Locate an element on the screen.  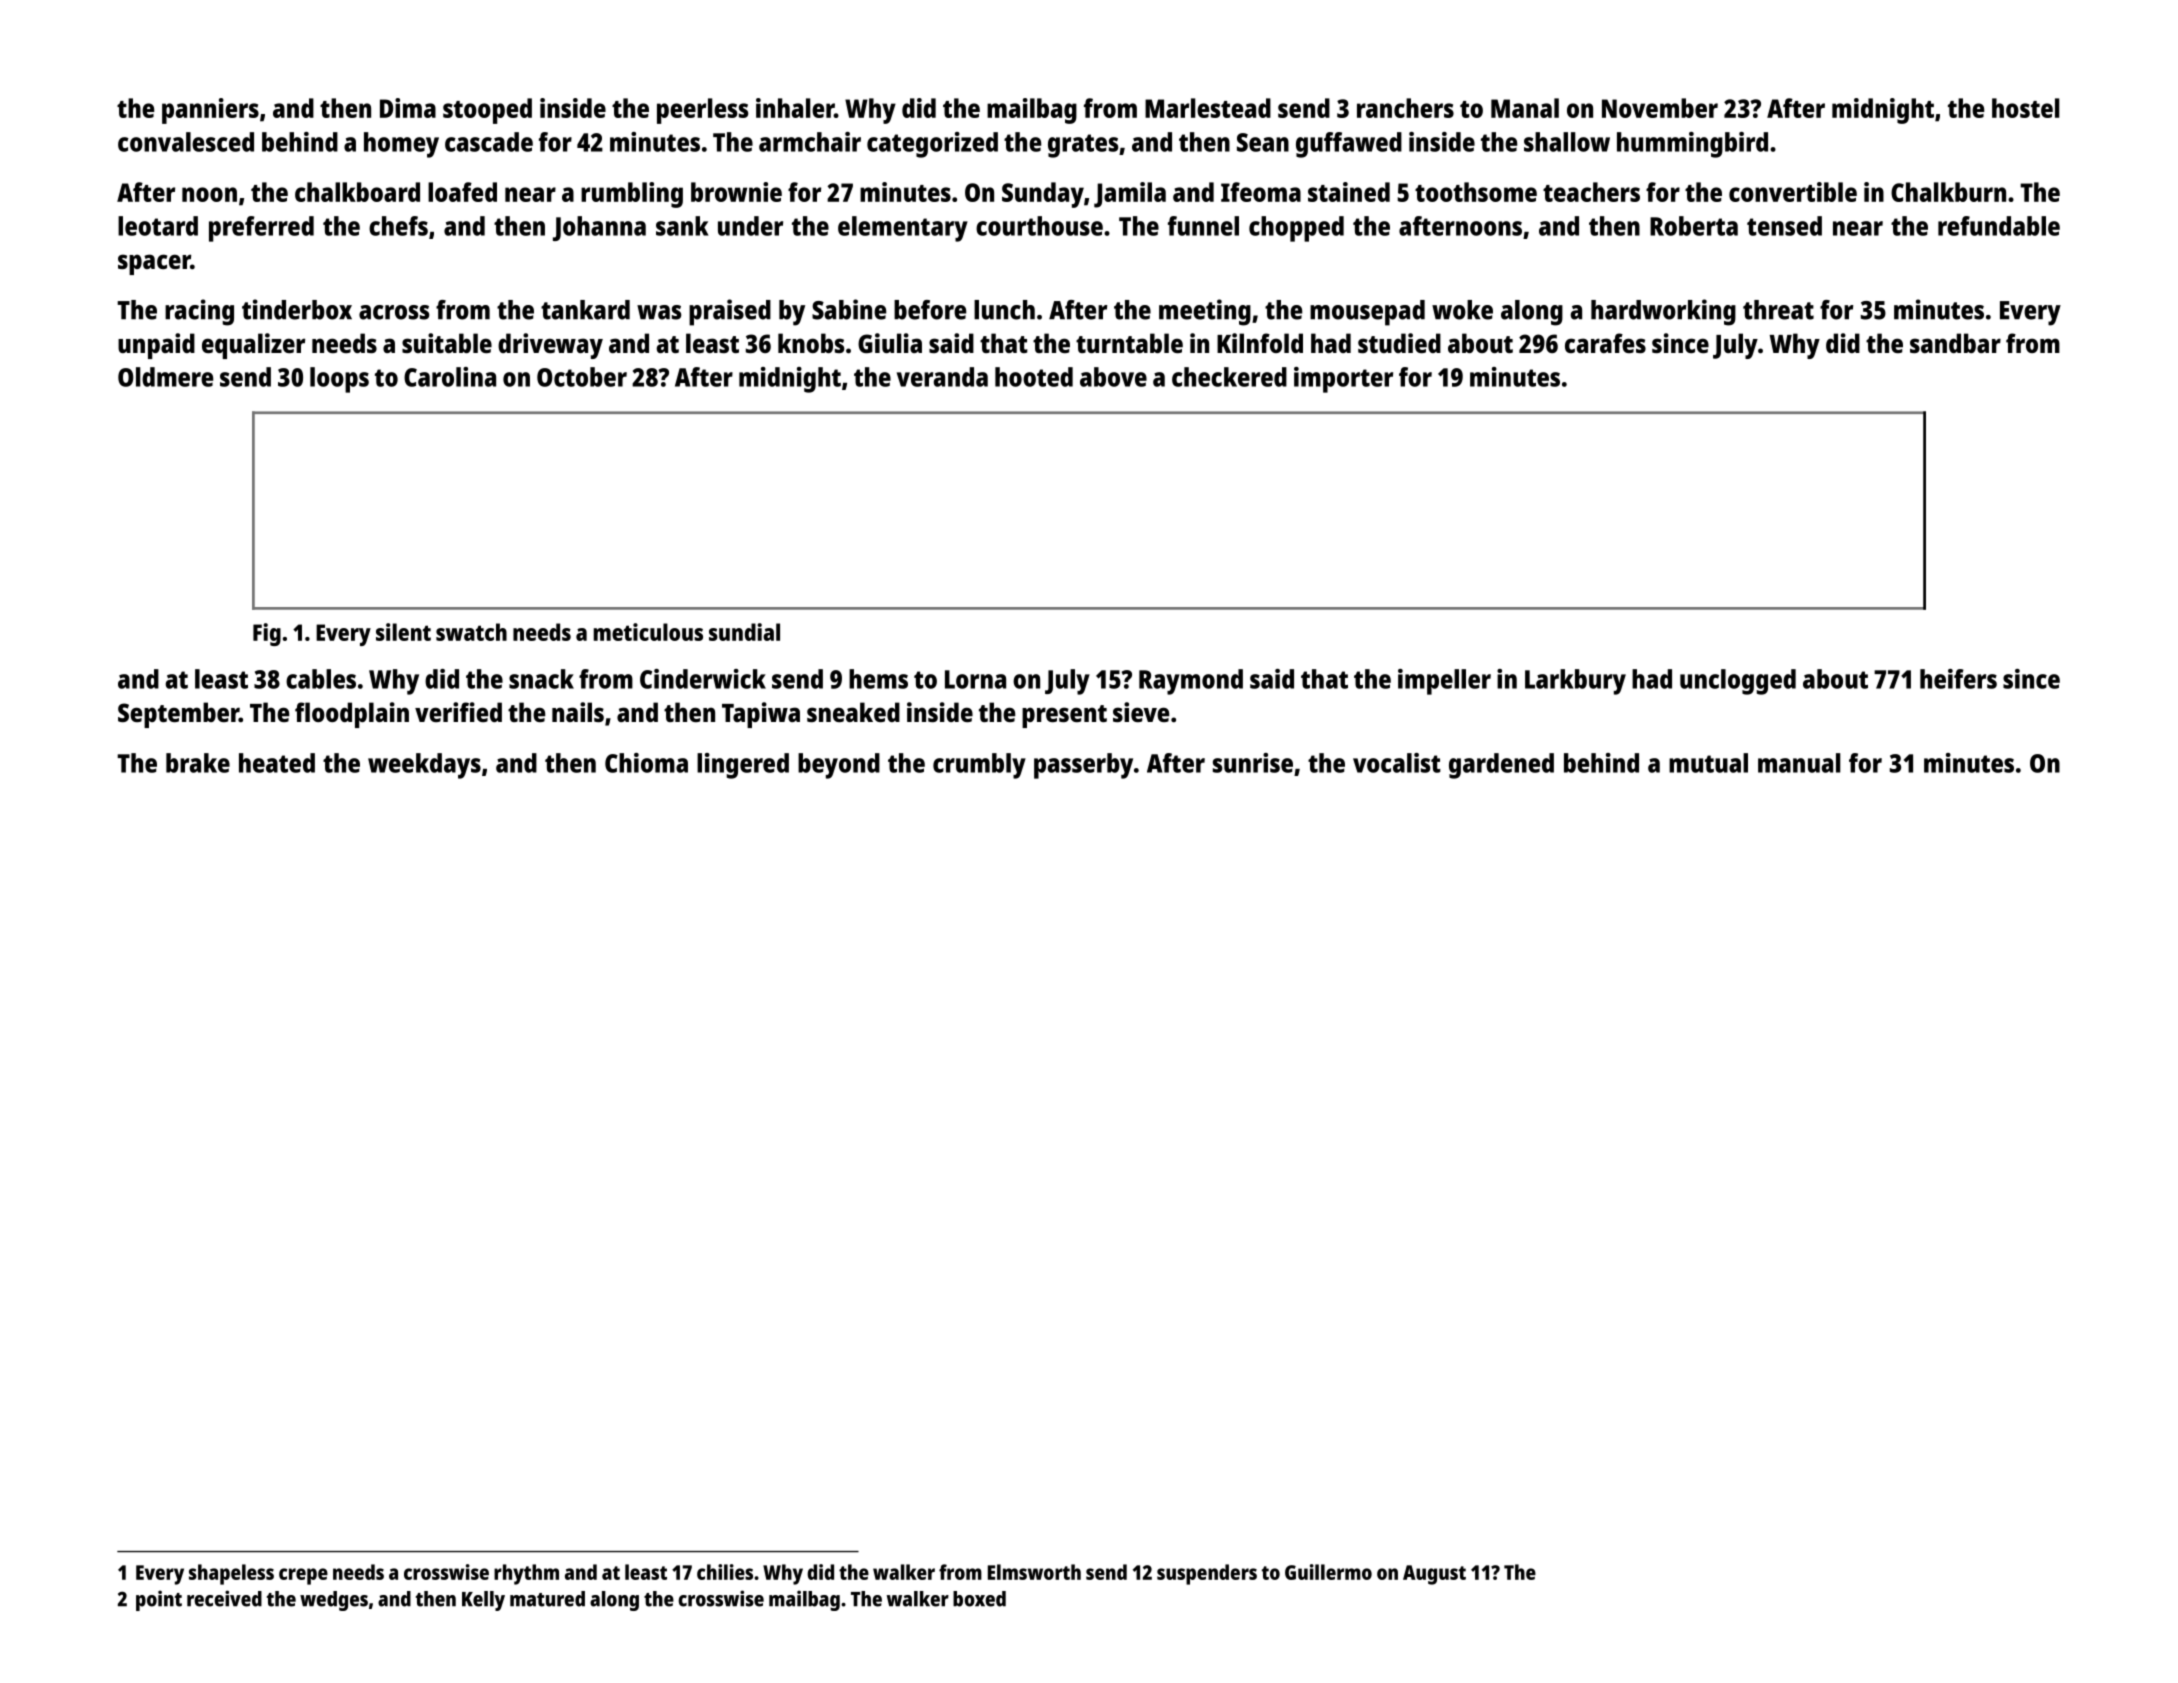
unclogged is located at coordinates (1738, 682).
